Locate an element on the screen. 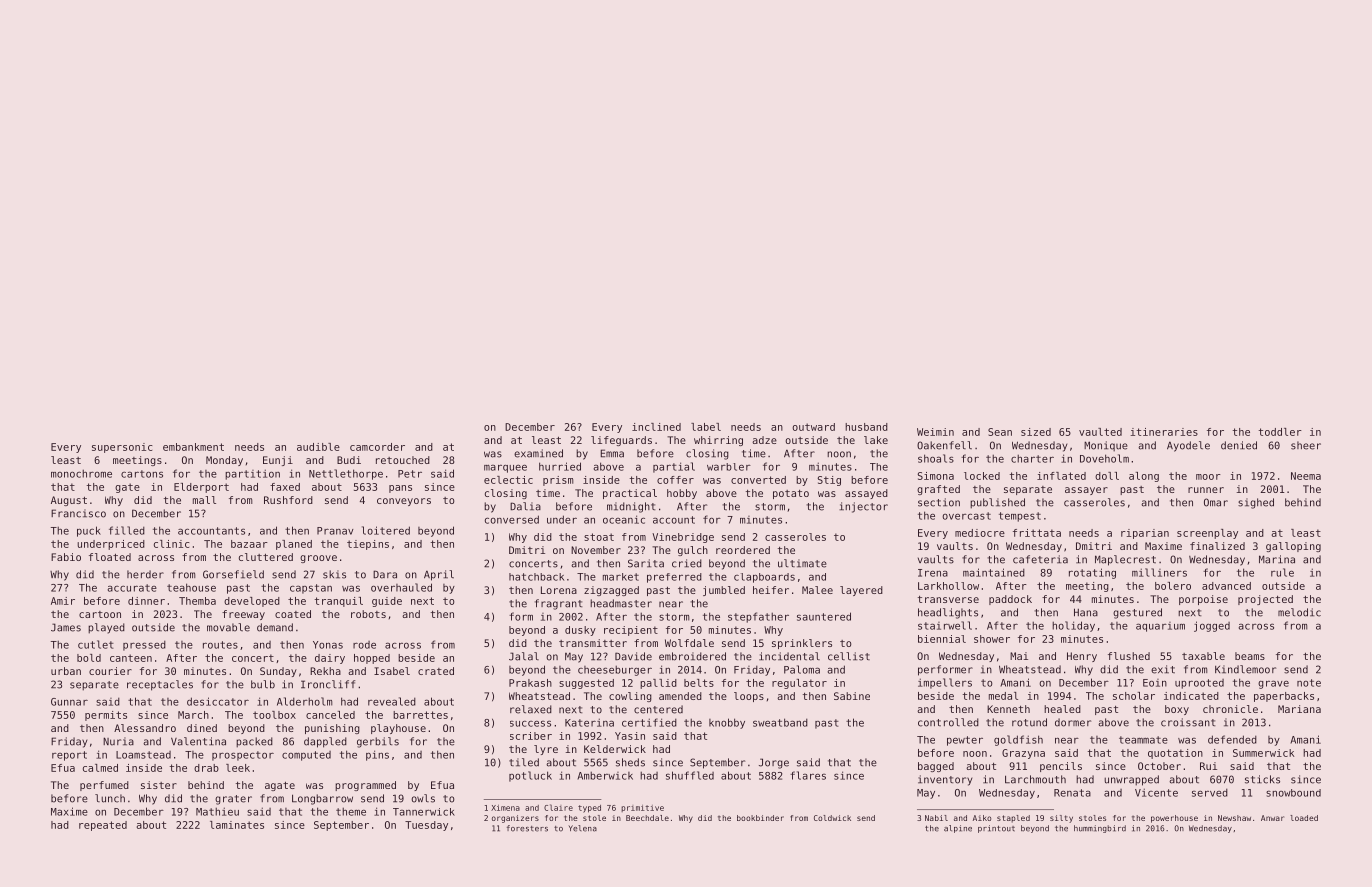 The width and height of the screenshot is (1372, 887). sized is located at coordinates (1036, 432).
